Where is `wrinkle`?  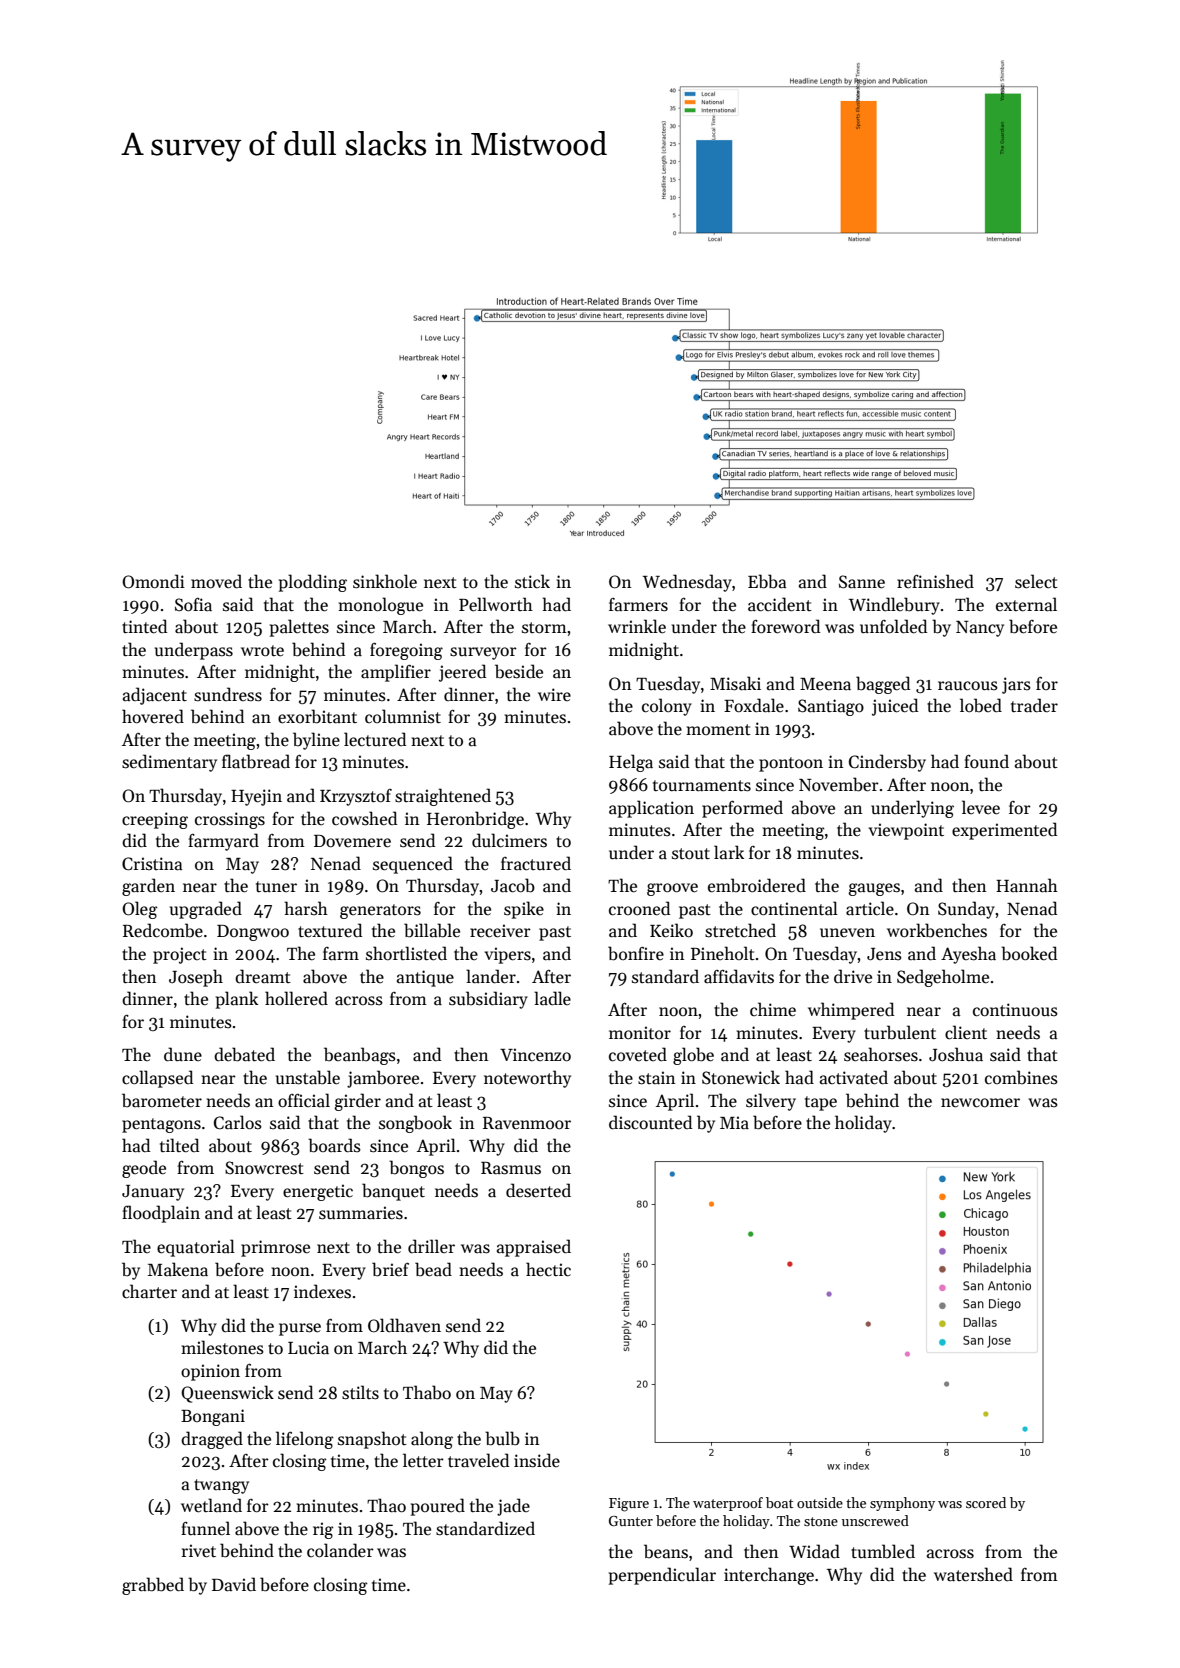 wrinkle is located at coordinates (637, 626).
